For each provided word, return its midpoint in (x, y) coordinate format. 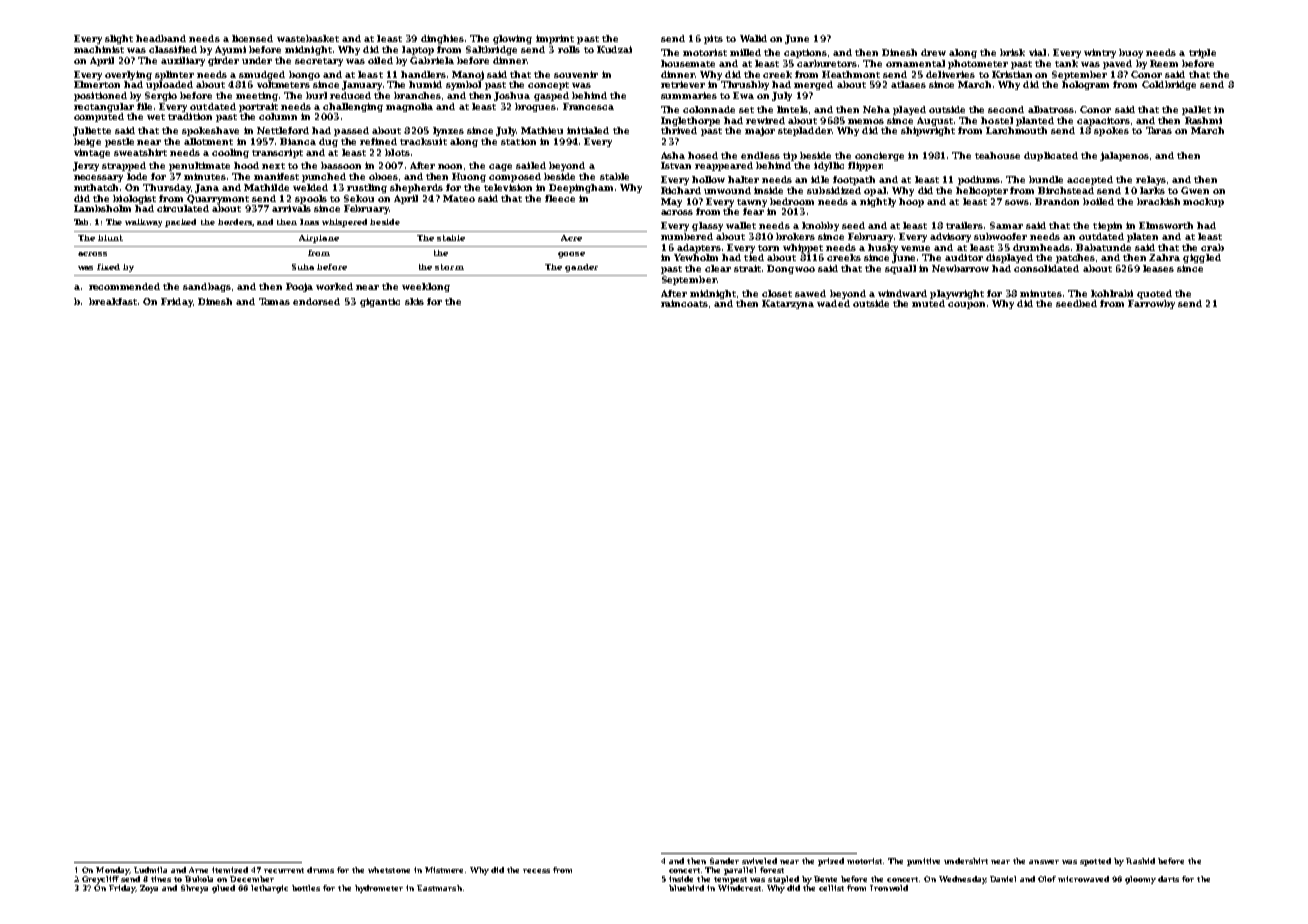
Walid (753, 38)
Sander (724, 861)
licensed (252, 38)
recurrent (284, 870)
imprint (555, 39)
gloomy (1140, 880)
